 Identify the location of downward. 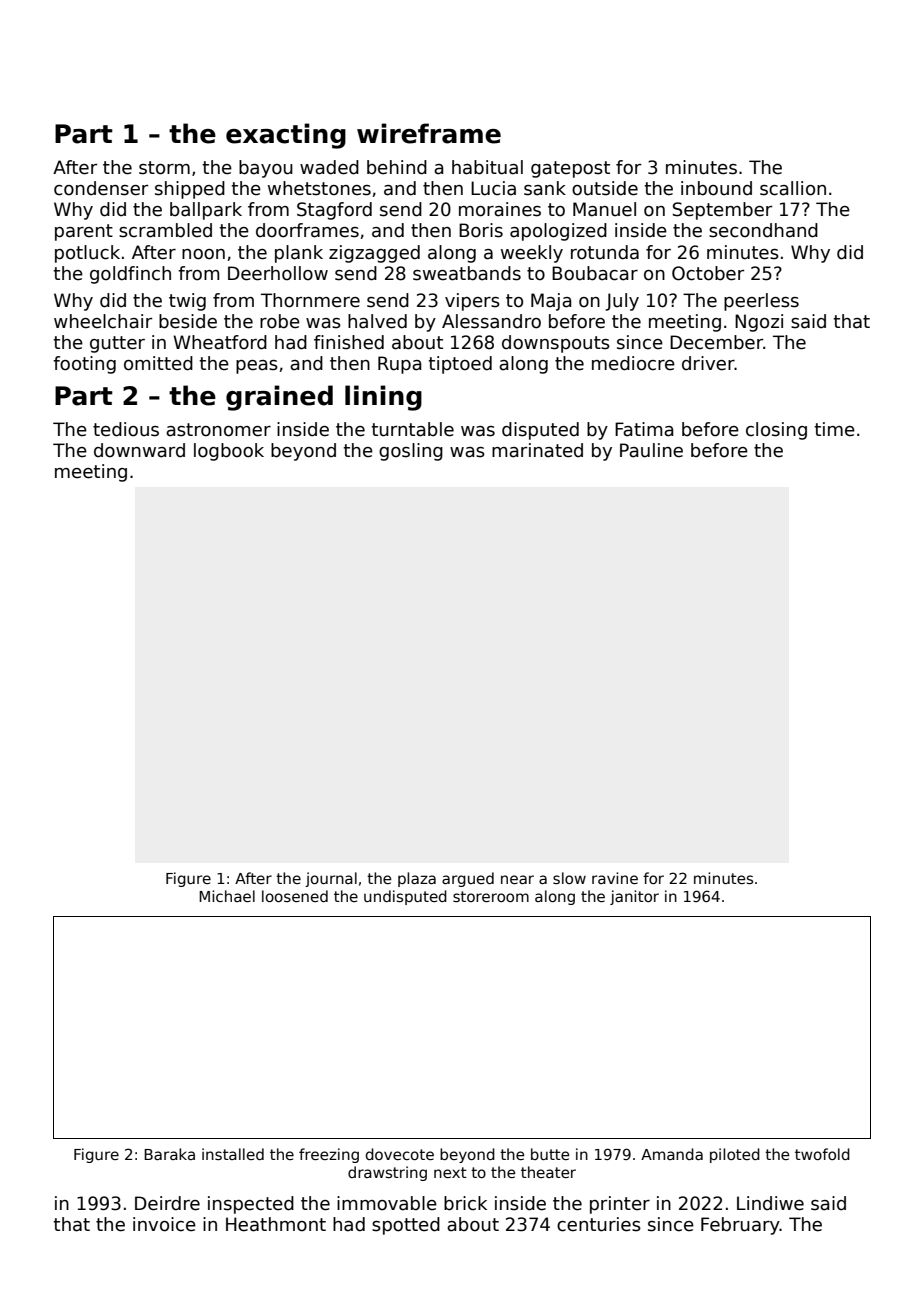
(139, 450).
